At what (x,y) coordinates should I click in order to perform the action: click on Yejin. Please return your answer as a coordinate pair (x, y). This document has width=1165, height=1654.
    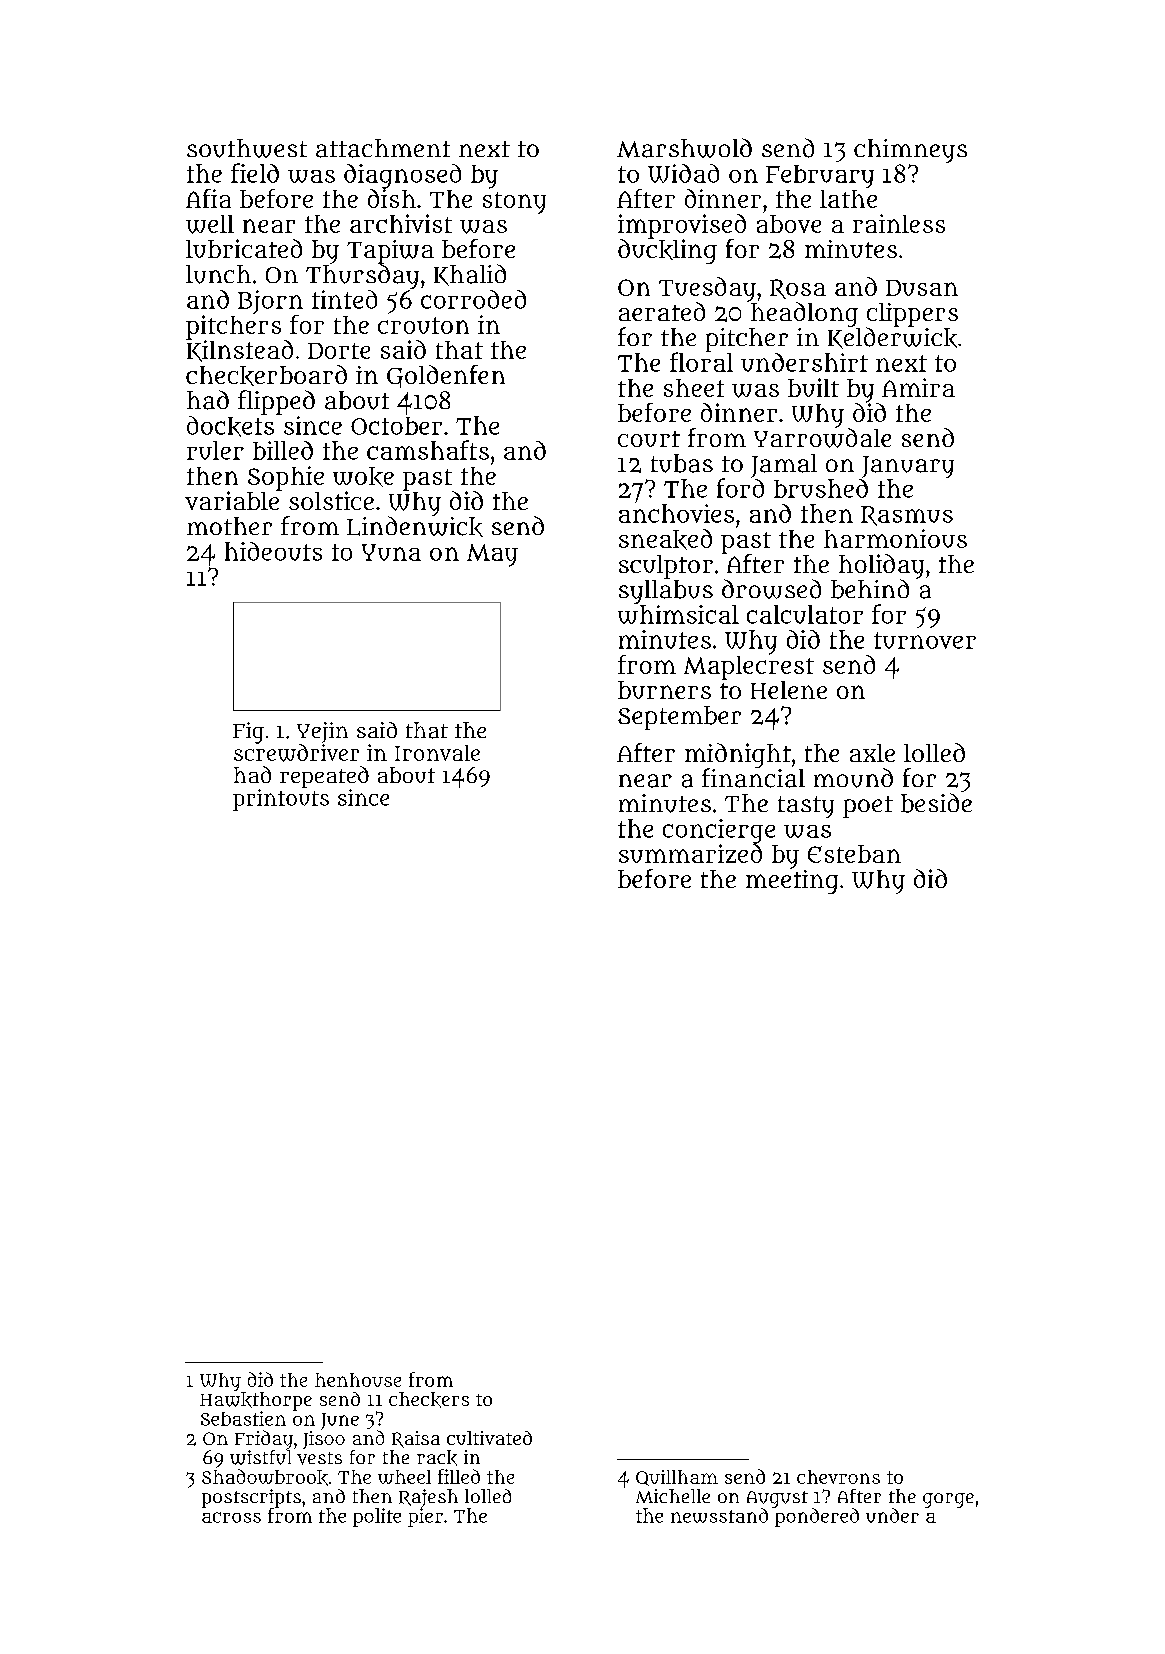
    Looking at the image, I should click on (322, 732).
